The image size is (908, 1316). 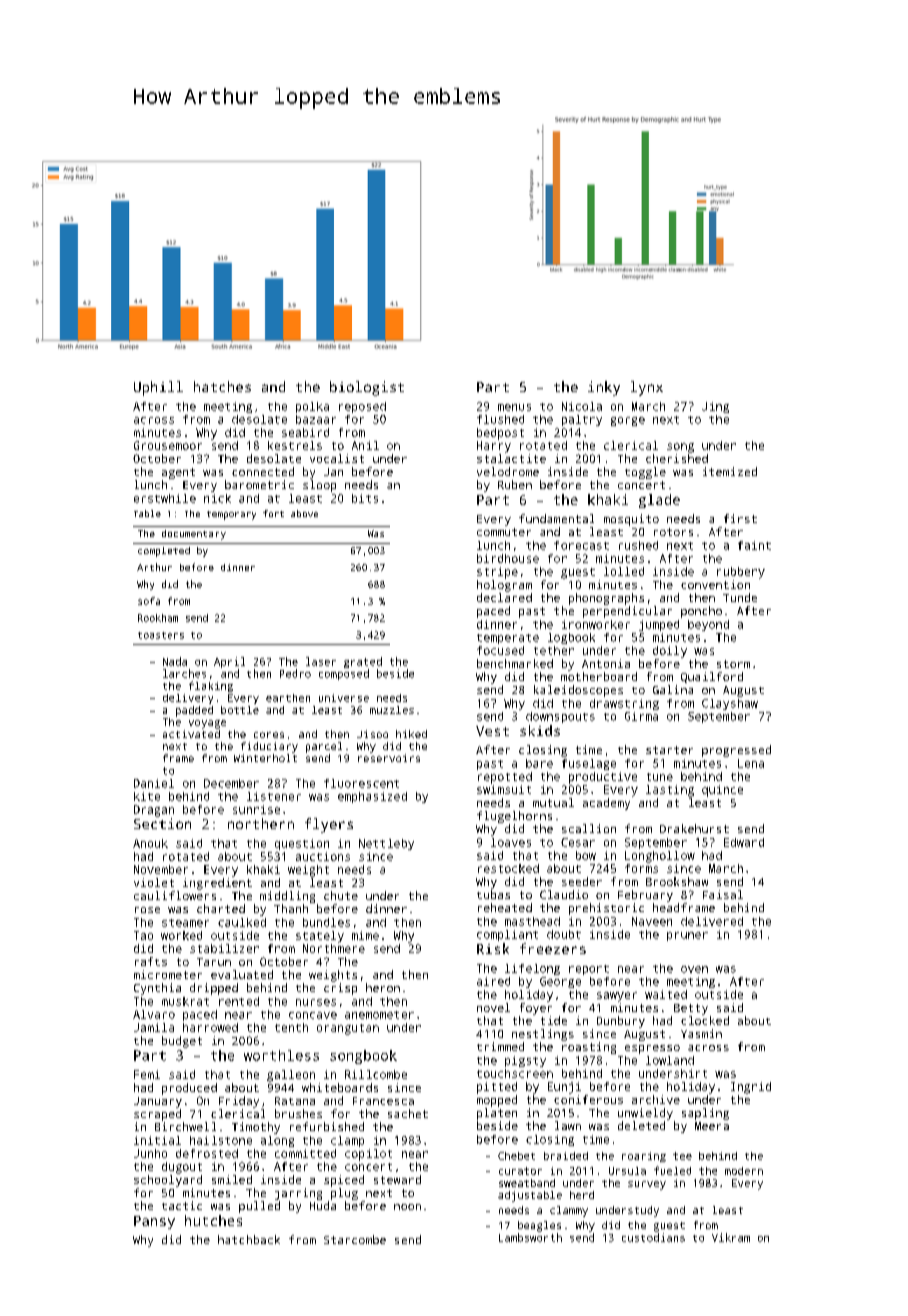 What do you see at coordinates (715, 407) in the page?
I see `Jing` at bounding box center [715, 407].
